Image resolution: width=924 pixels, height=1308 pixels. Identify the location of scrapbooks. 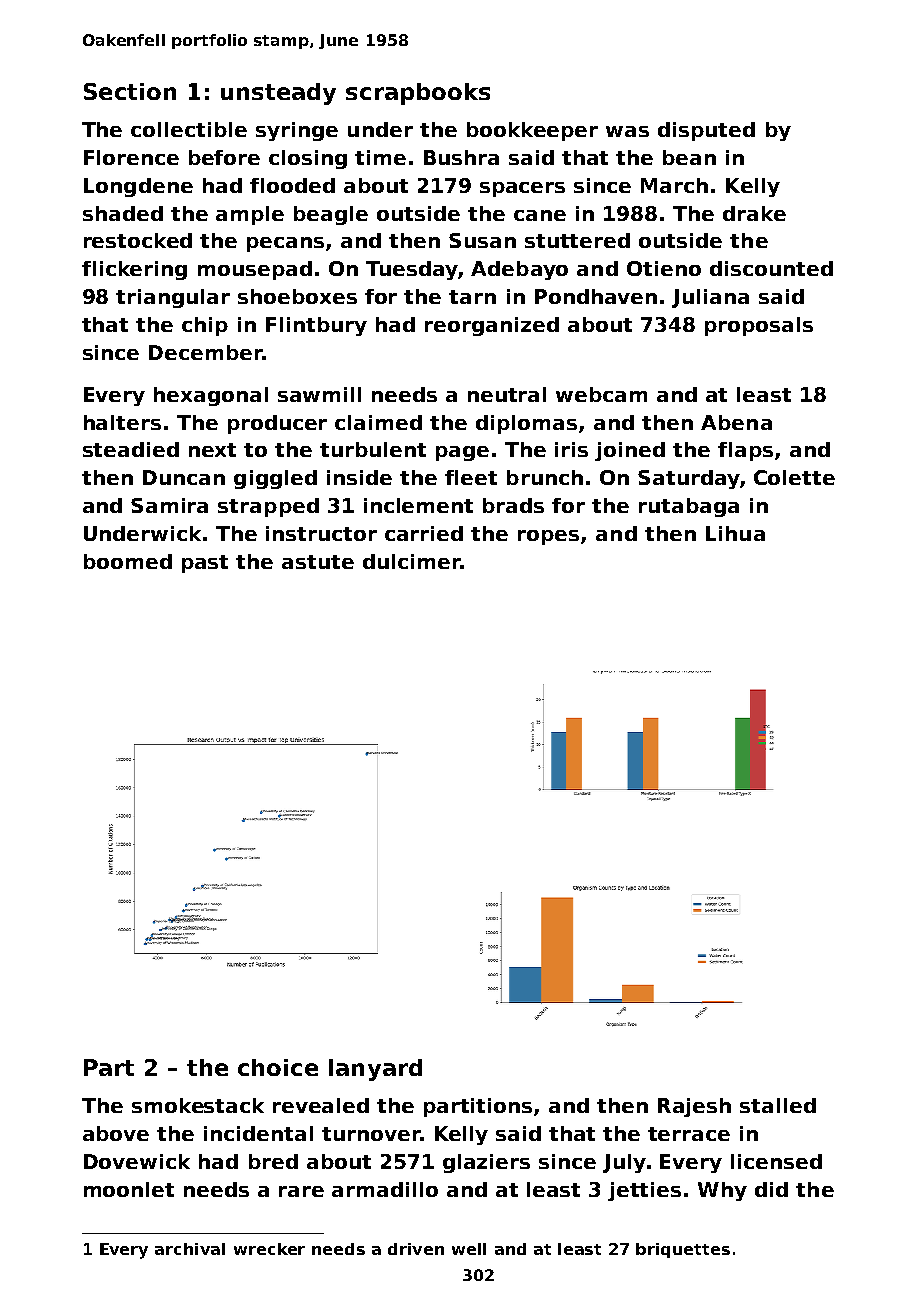
(418, 94).
